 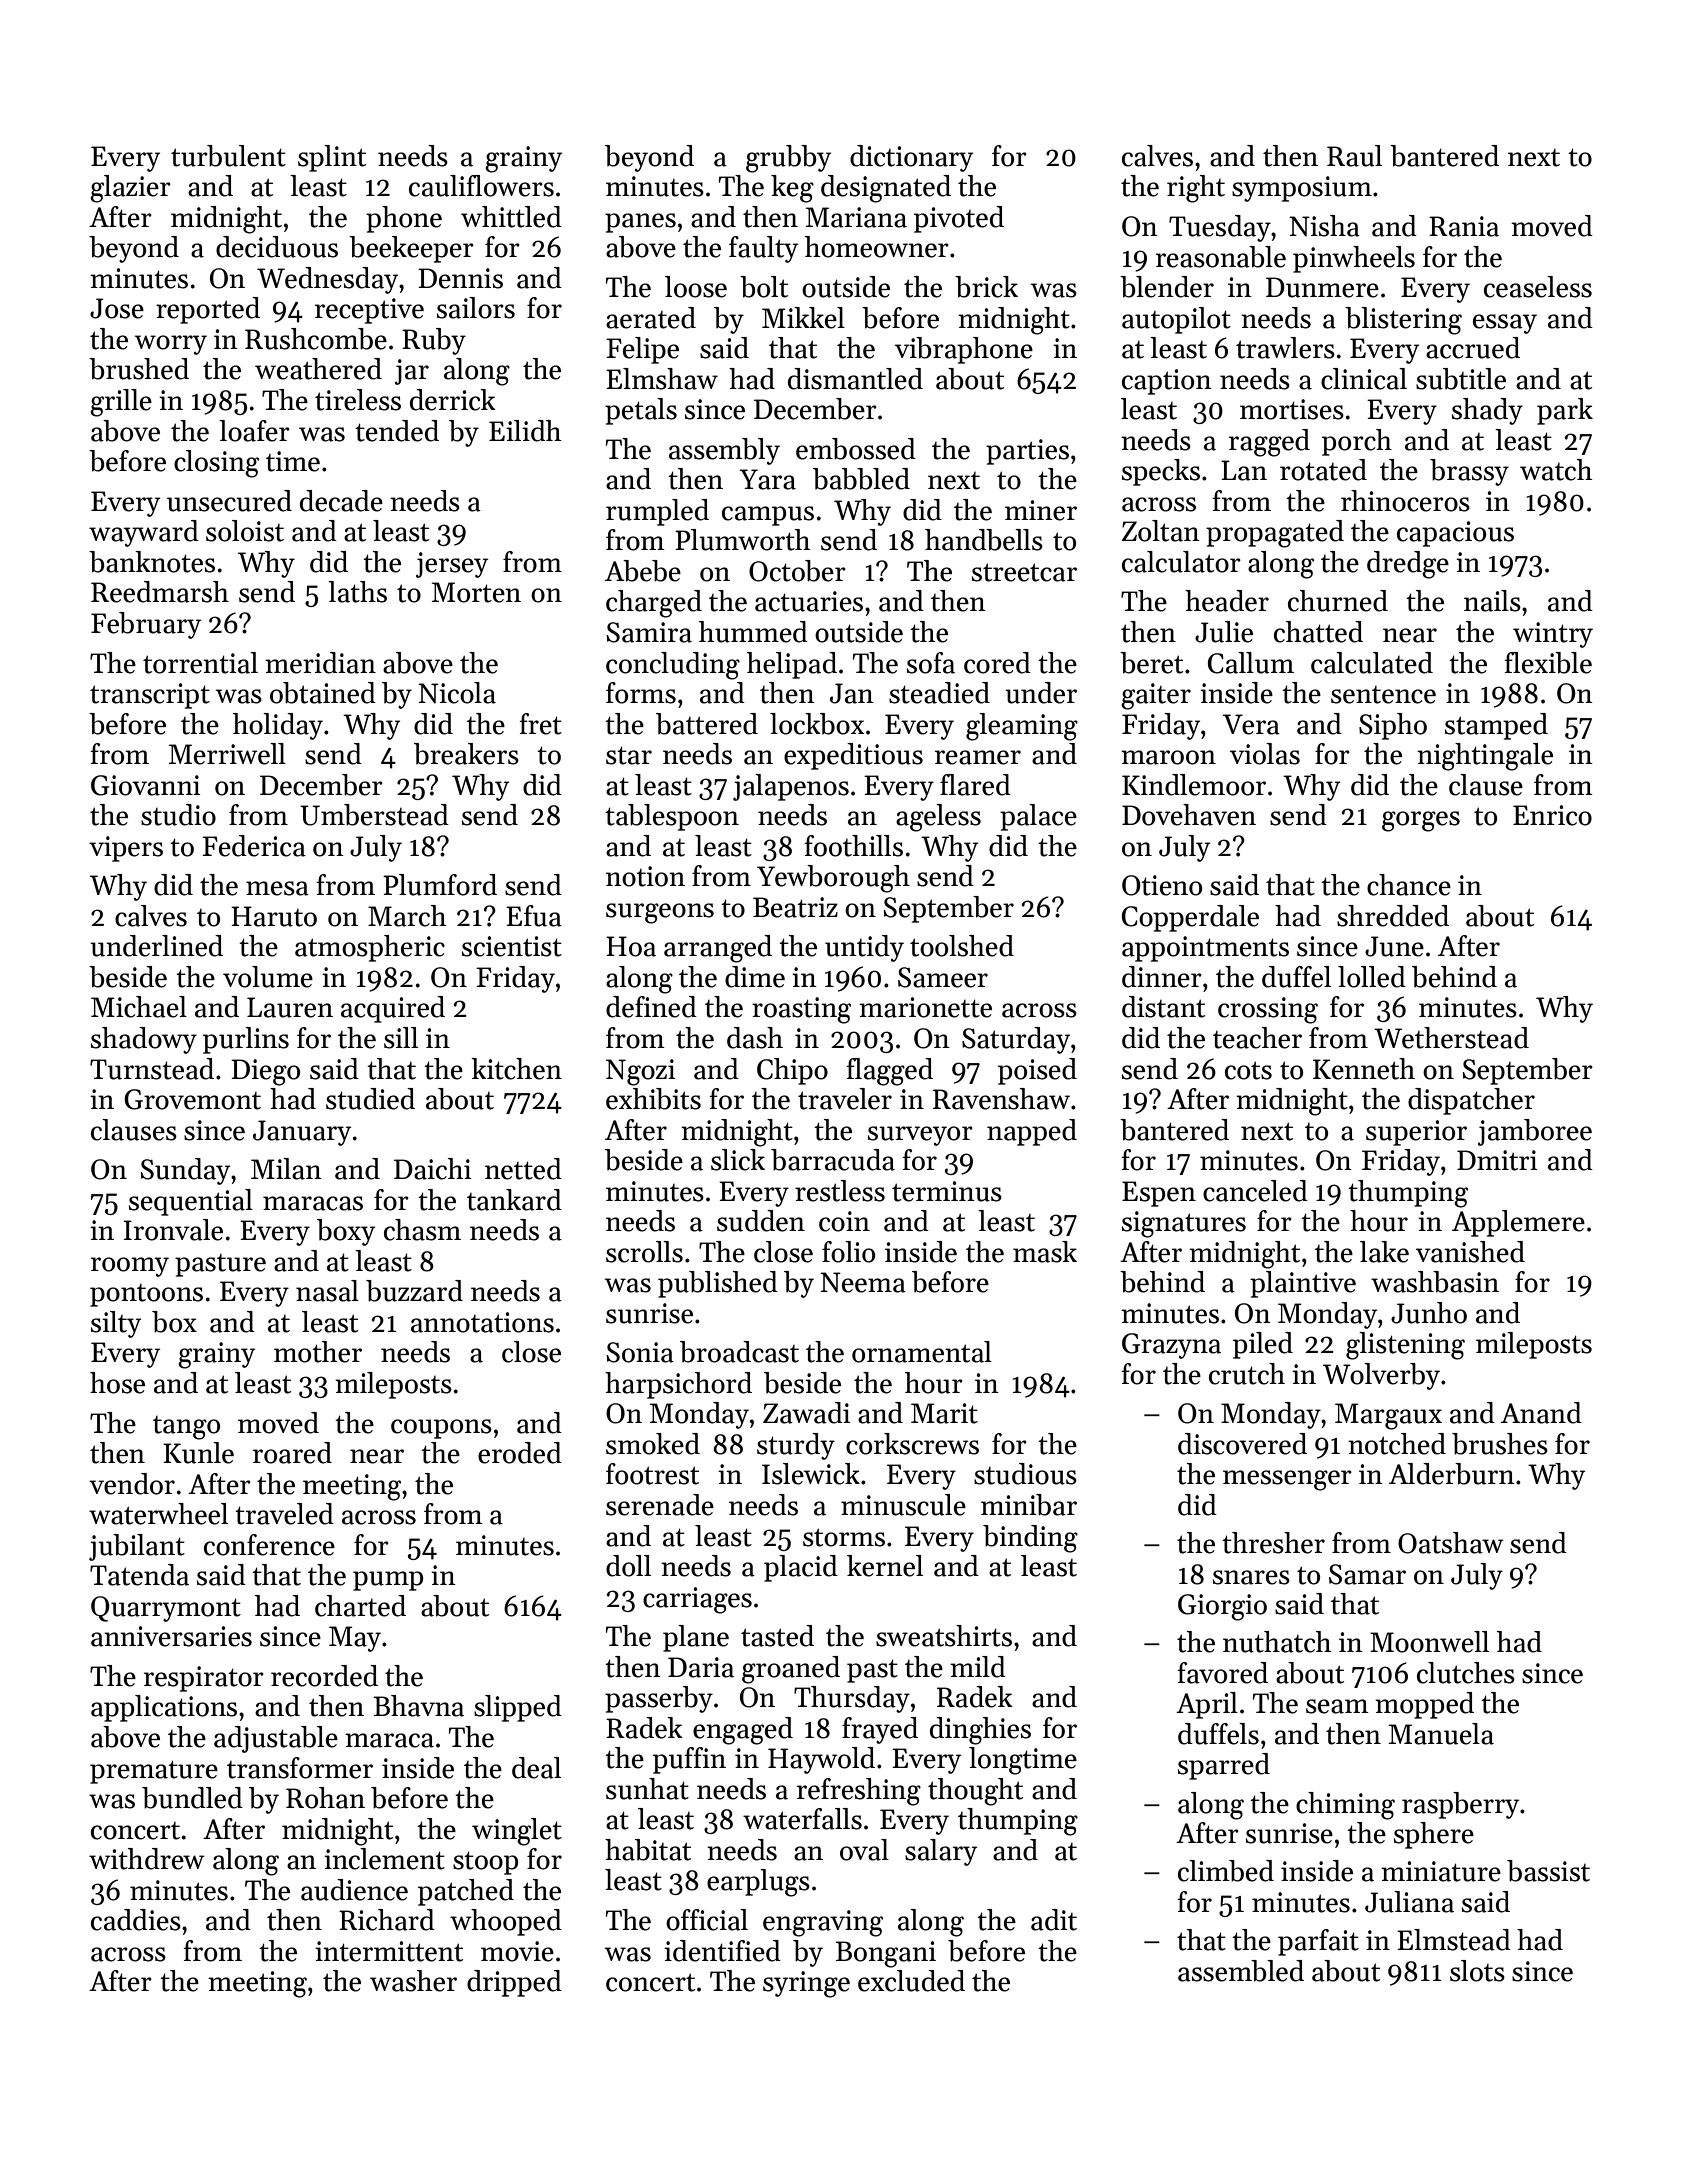 I want to click on reamer, so click(x=978, y=757).
